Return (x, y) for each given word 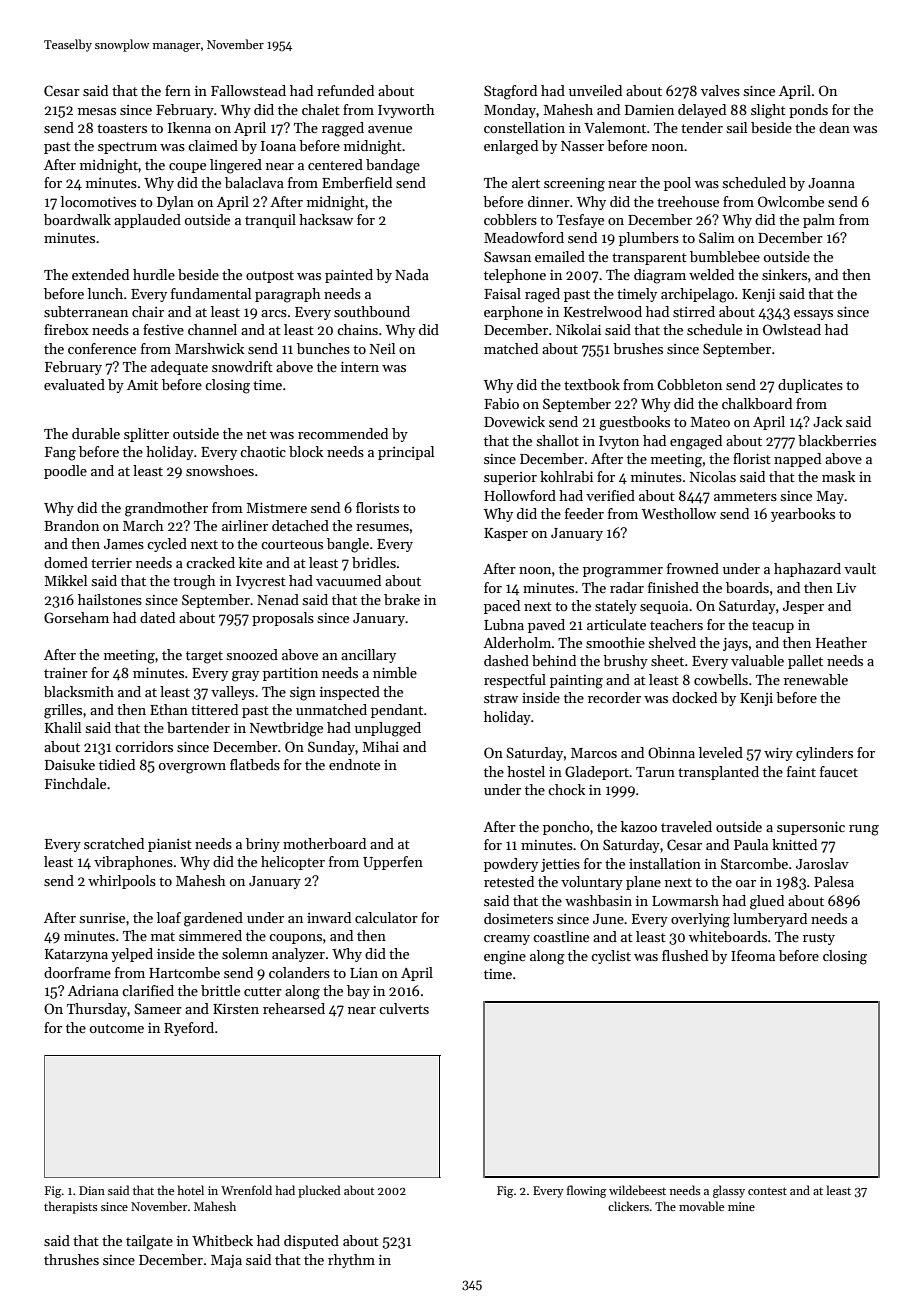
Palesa (834, 881)
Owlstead (792, 329)
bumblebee (725, 256)
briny (263, 845)
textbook (592, 384)
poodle (65, 472)
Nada (412, 274)
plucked (319, 1191)
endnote (354, 764)
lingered (236, 166)
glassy (729, 1191)
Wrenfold (246, 1190)
